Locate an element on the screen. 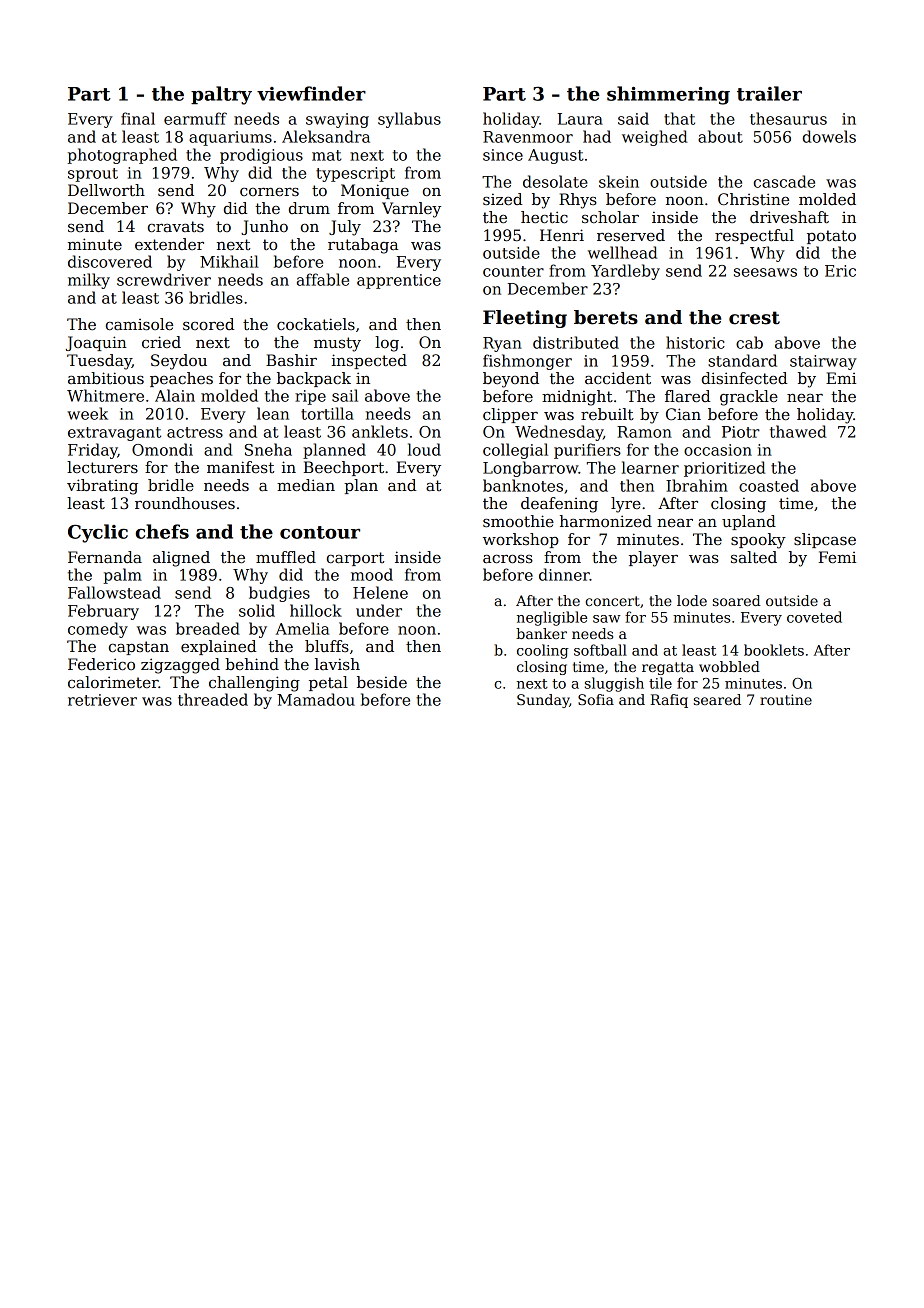  Omondi is located at coordinates (162, 449).
